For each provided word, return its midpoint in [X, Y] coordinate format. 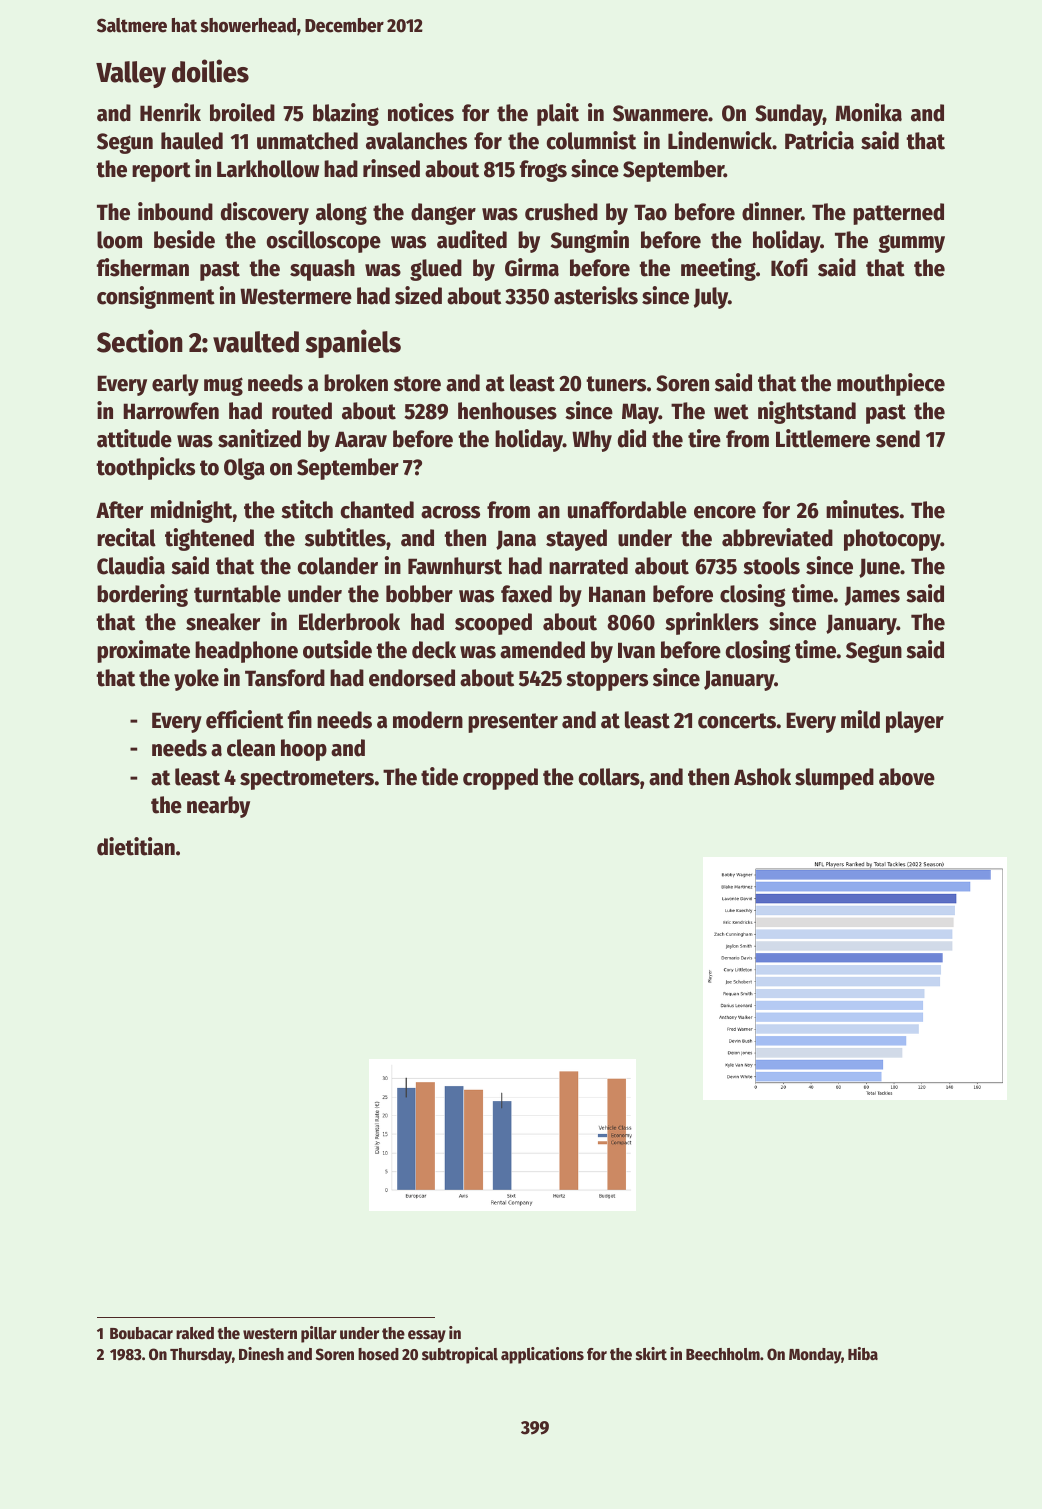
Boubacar [141, 1333]
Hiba [863, 1353]
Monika [868, 112]
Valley [131, 74]
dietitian [136, 846]
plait [558, 114]
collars [609, 777]
